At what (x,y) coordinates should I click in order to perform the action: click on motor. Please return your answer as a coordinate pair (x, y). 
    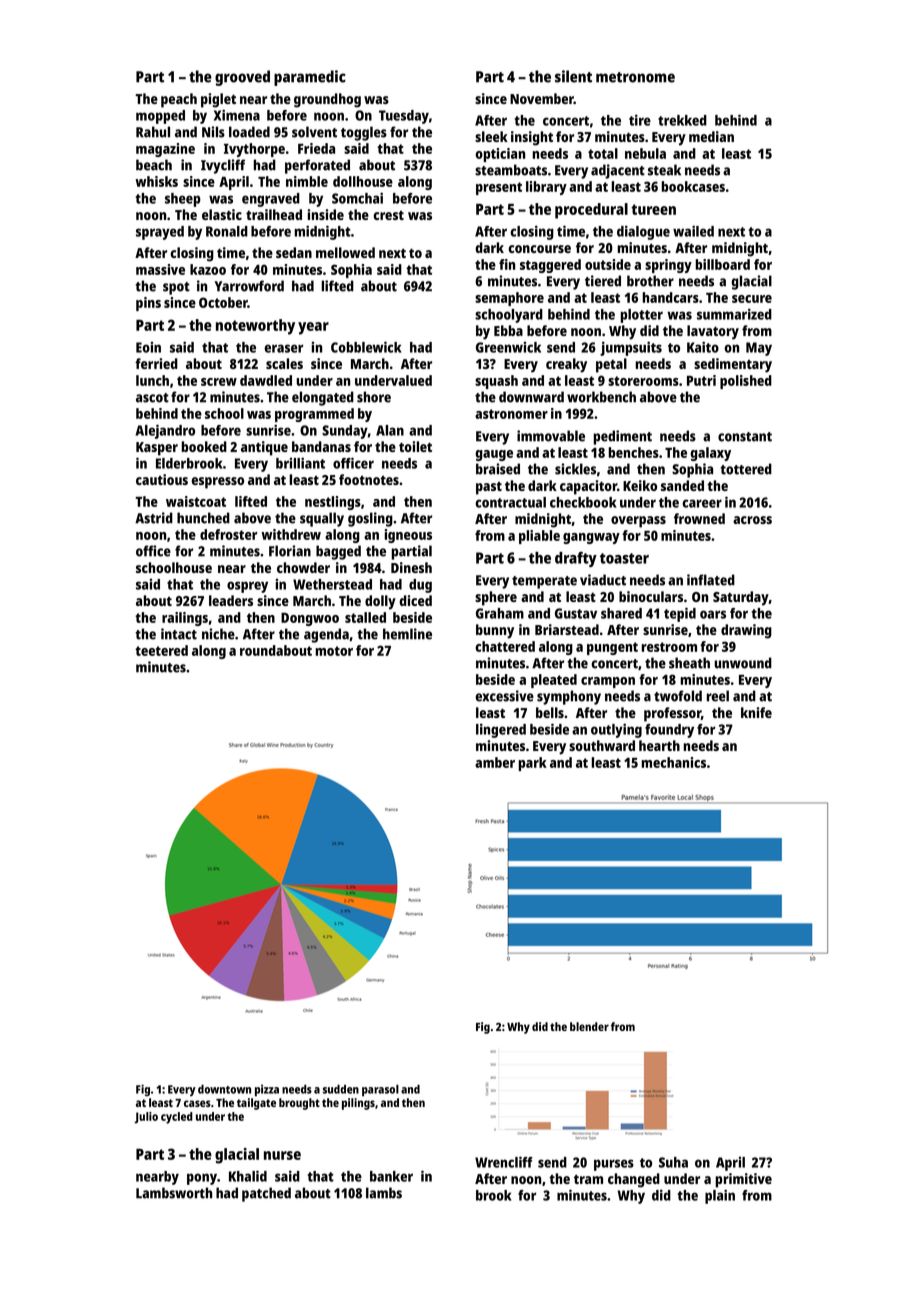
    Looking at the image, I should click on (334, 651).
